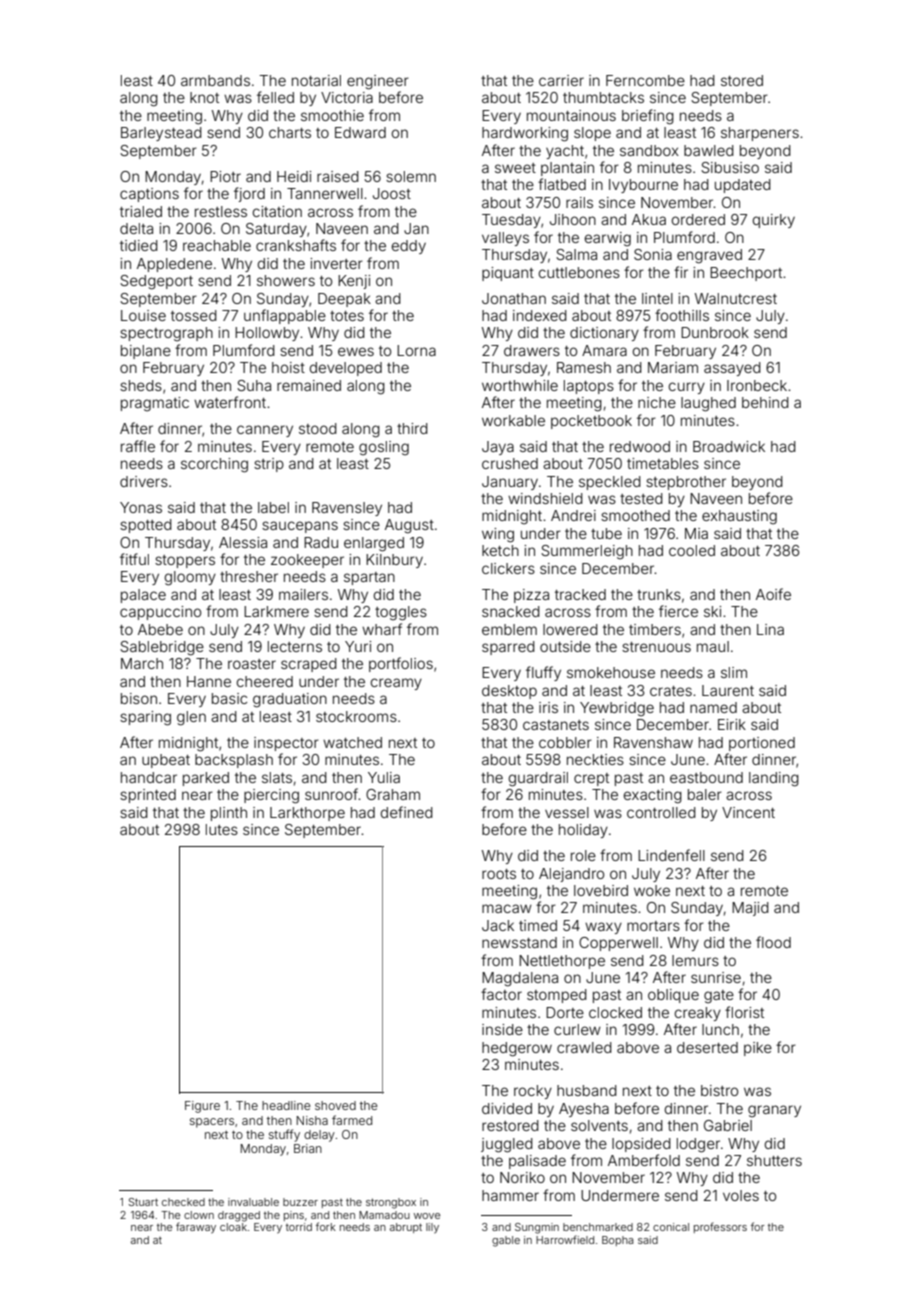  I want to click on headline, so click(286, 1105).
